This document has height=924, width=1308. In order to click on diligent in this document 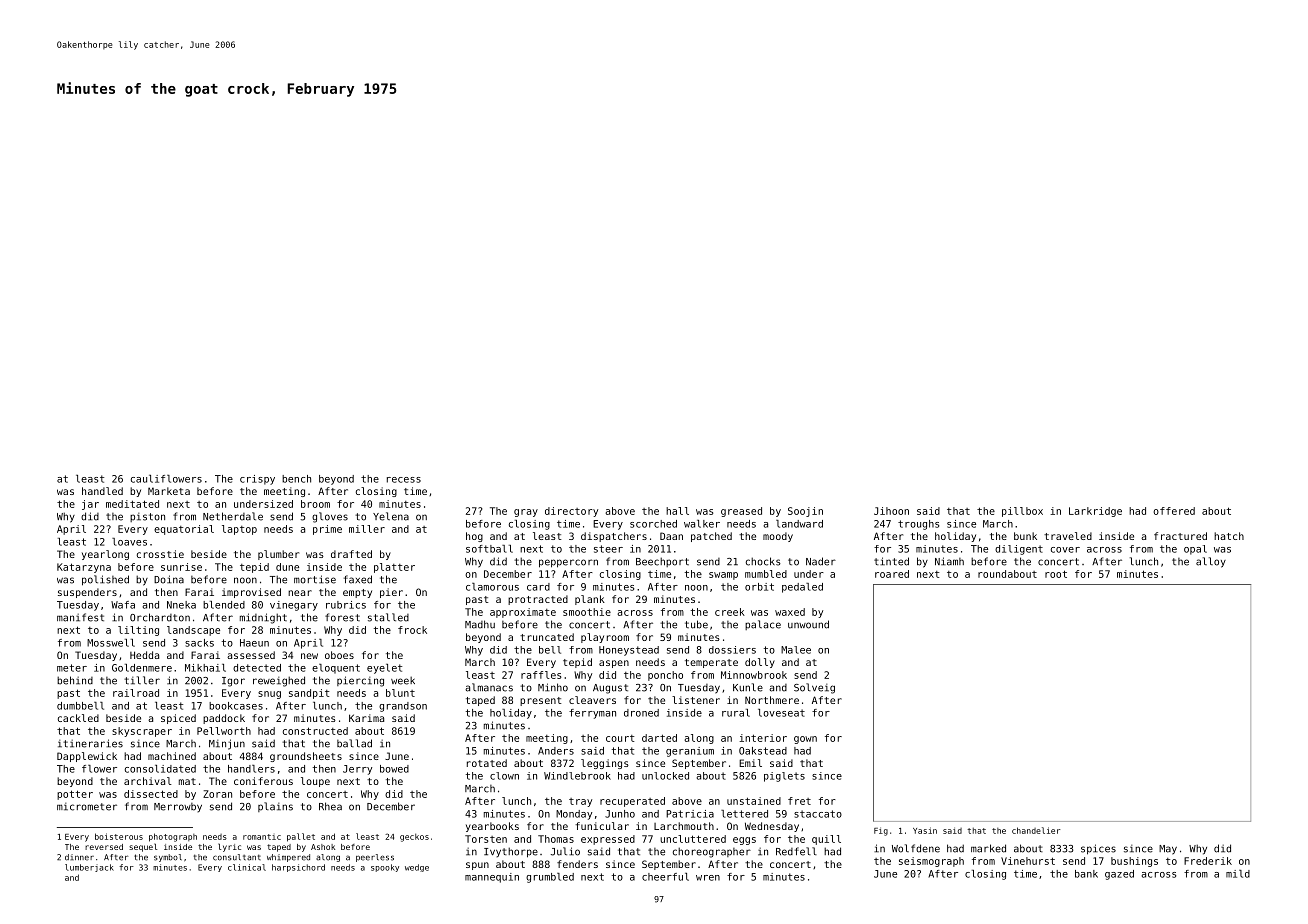, I will do `click(1019, 550)`.
